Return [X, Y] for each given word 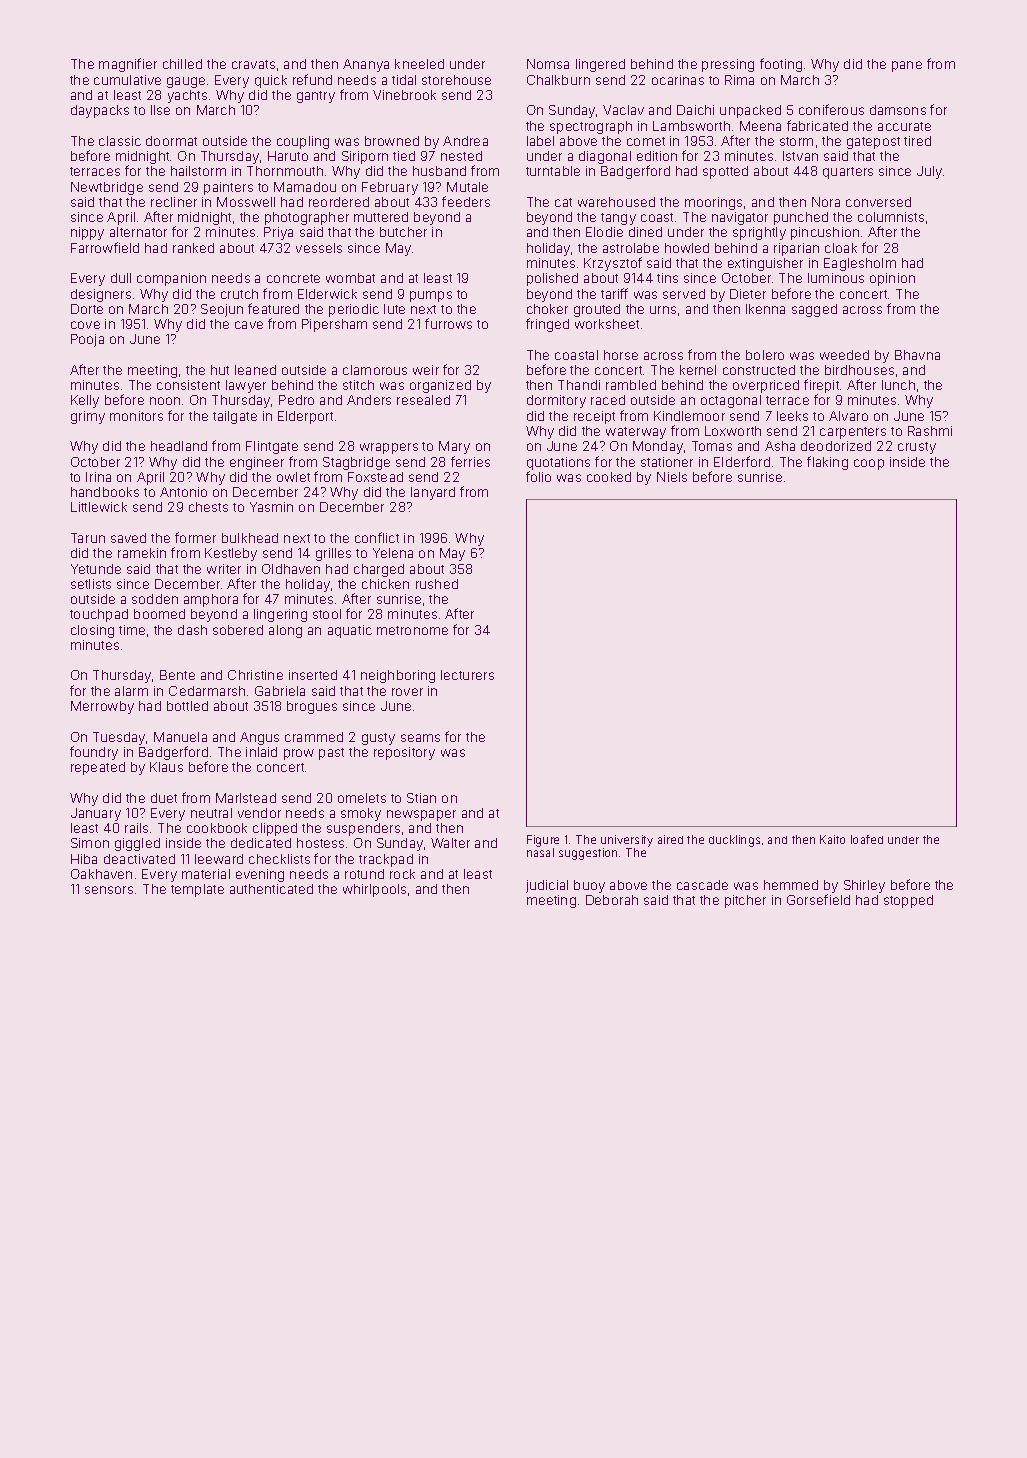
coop [869, 464]
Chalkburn [558, 80]
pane [907, 66]
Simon [90, 843]
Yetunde [96, 569]
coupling [303, 142]
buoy [589, 886]
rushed [437, 584]
